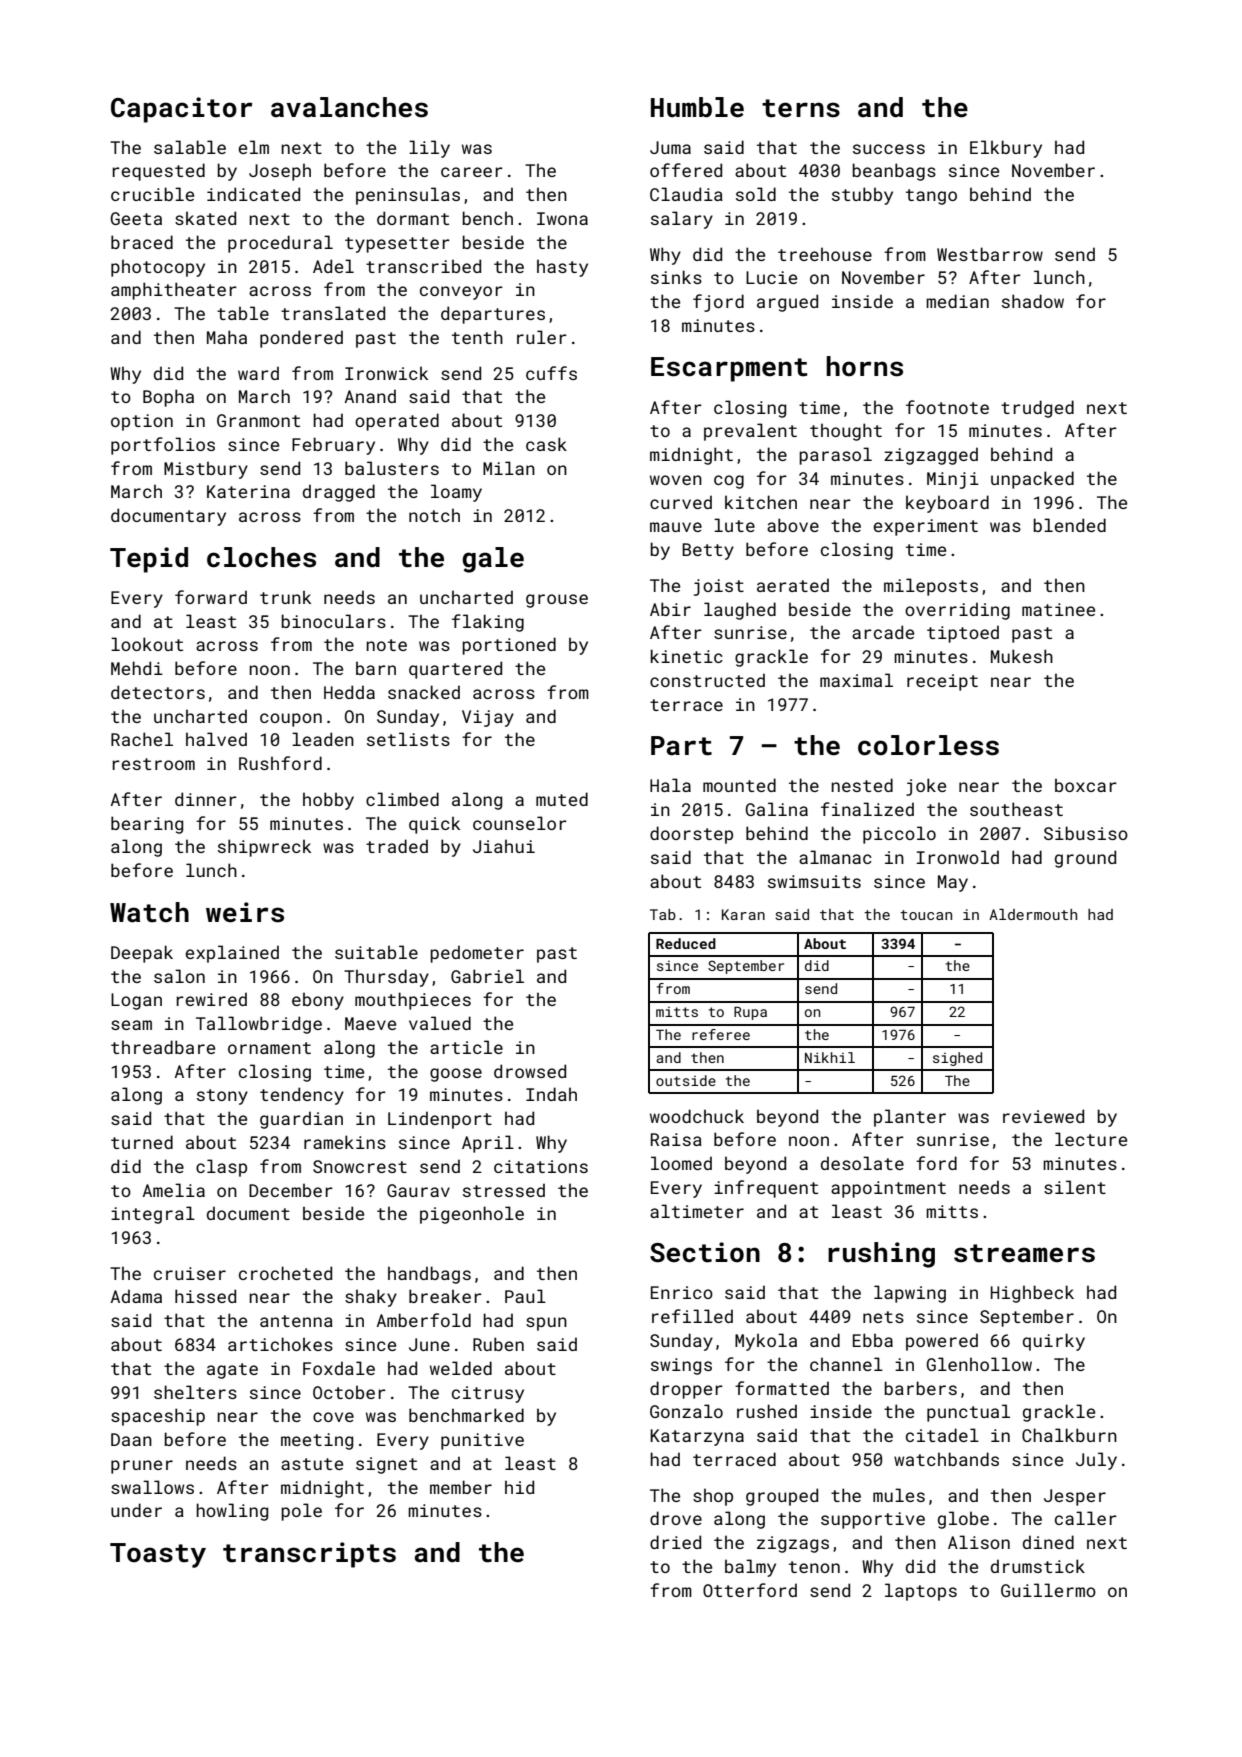 The height and width of the document is (1757, 1242). I want to click on binoculars, so click(333, 621).
